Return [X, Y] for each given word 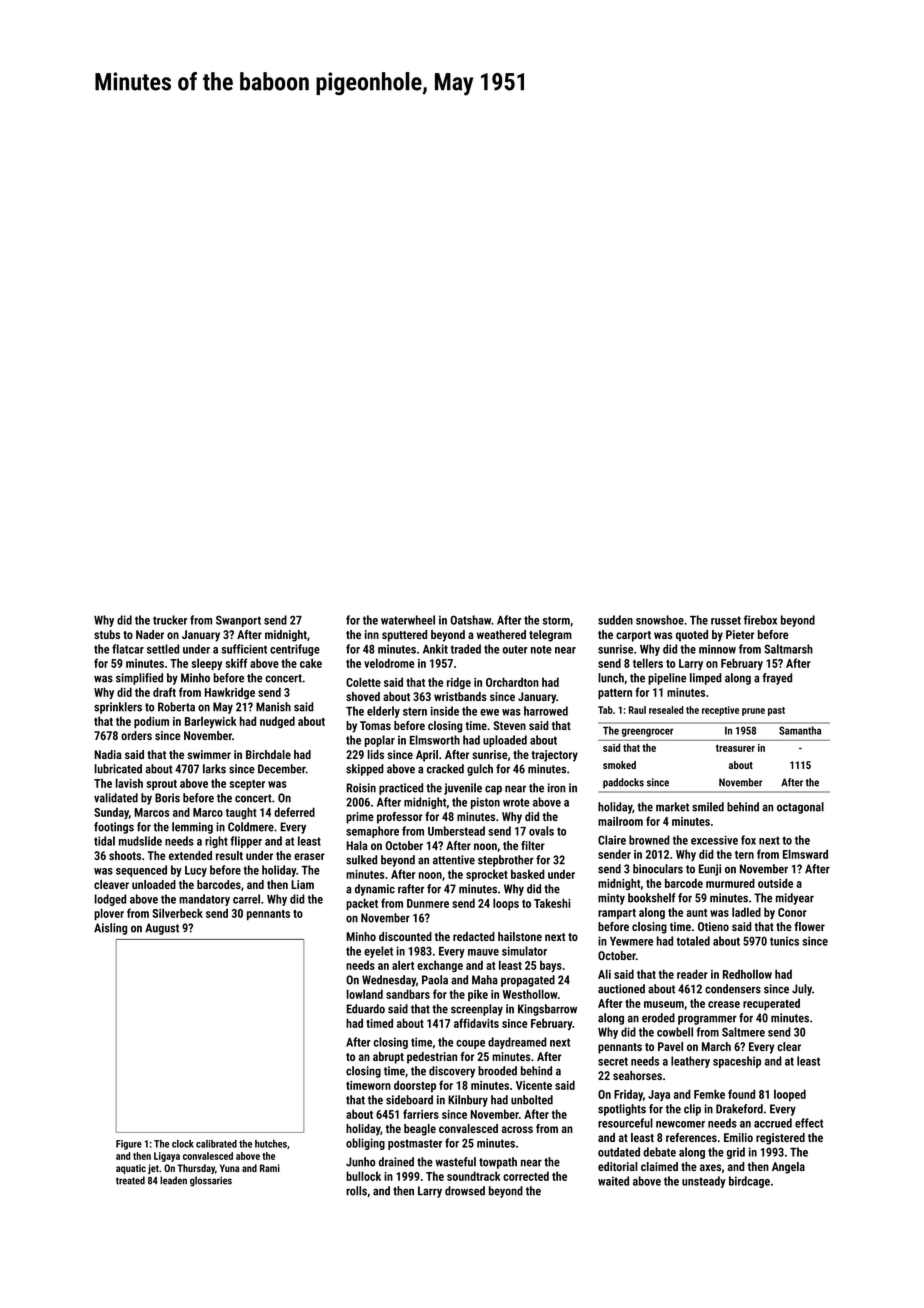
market [672, 807]
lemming [192, 828]
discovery [452, 1072]
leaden [173, 1180]
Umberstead [456, 831]
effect [809, 1123]
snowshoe [660, 620]
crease [724, 1004]
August [162, 929]
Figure [129, 1145]
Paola [435, 980]
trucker [170, 620]
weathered [501, 634]
